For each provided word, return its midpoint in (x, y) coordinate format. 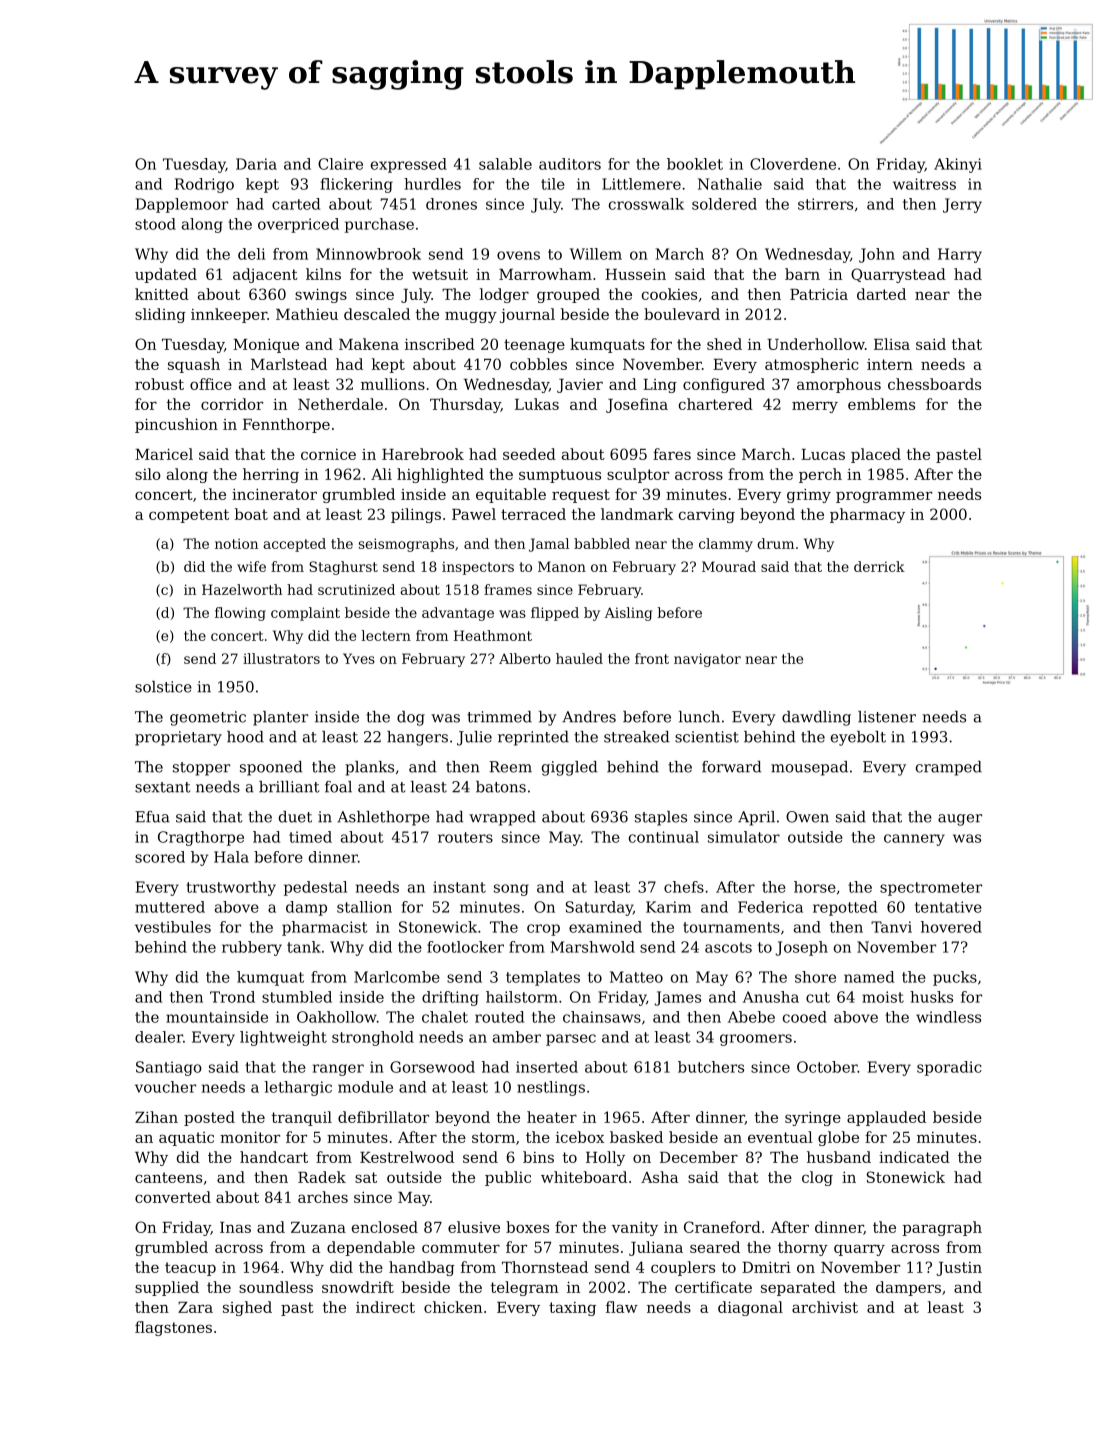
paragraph (942, 1228)
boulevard (682, 314)
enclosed (385, 1227)
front (652, 658)
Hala (231, 857)
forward (731, 767)
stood (155, 224)
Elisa (892, 344)
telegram (525, 1288)
